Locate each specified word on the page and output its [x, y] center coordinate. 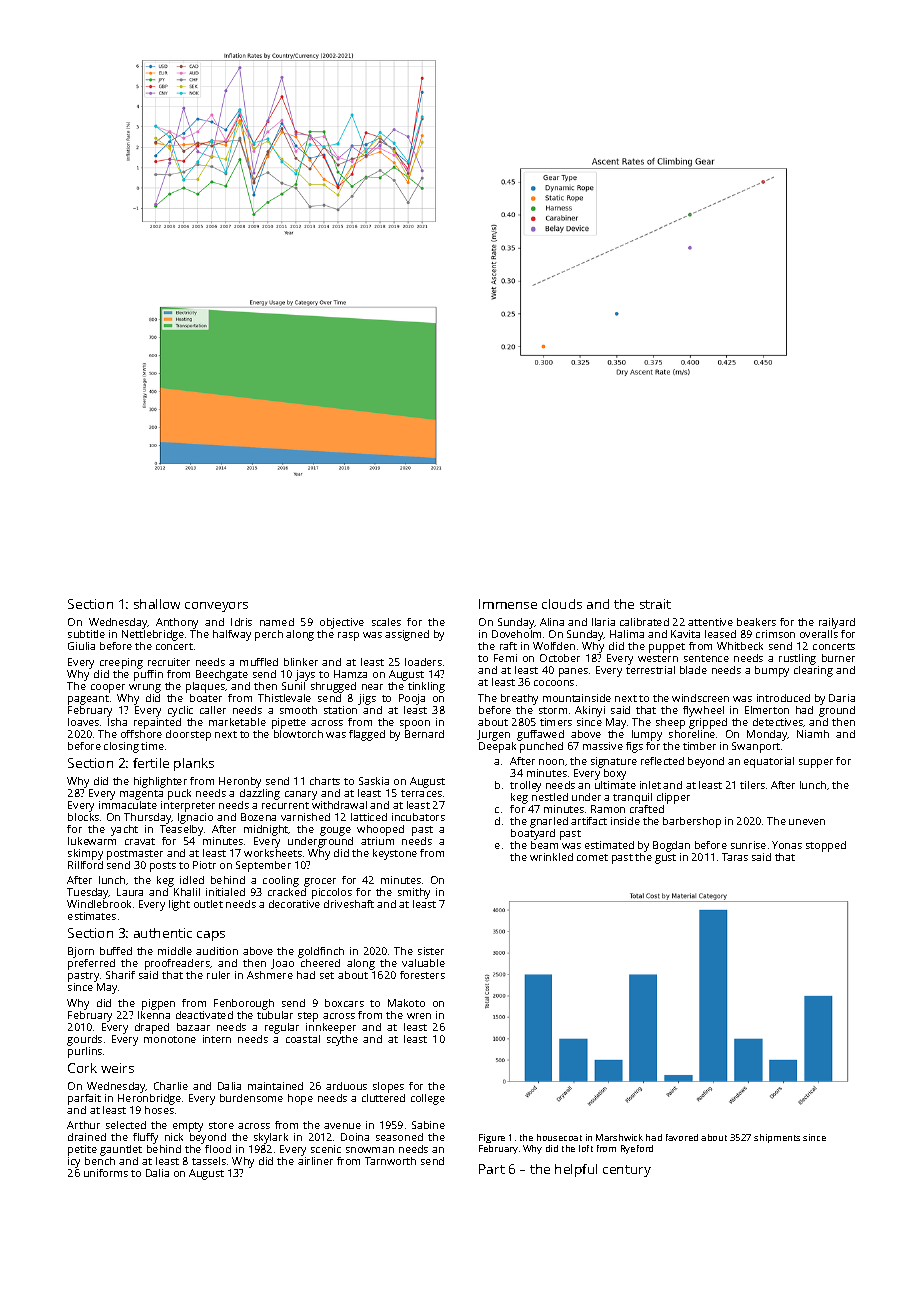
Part [492, 1169]
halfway [232, 635]
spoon [415, 724]
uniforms [106, 1173]
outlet [208, 904]
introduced [783, 698]
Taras [735, 857]
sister [431, 951]
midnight [266, 830]
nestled [550, 797]
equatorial [769, 762]
